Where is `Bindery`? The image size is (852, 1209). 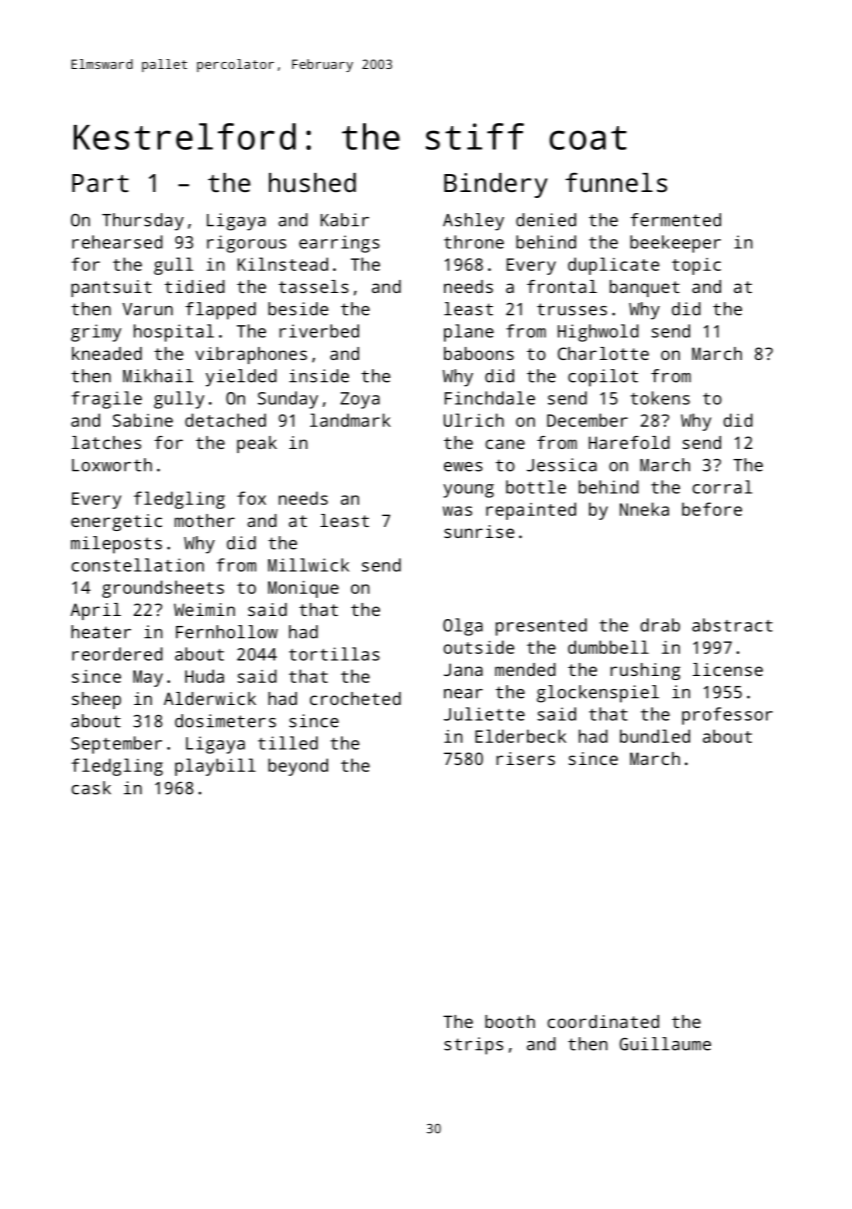
Bindery is located at coordinates (496, 185).
